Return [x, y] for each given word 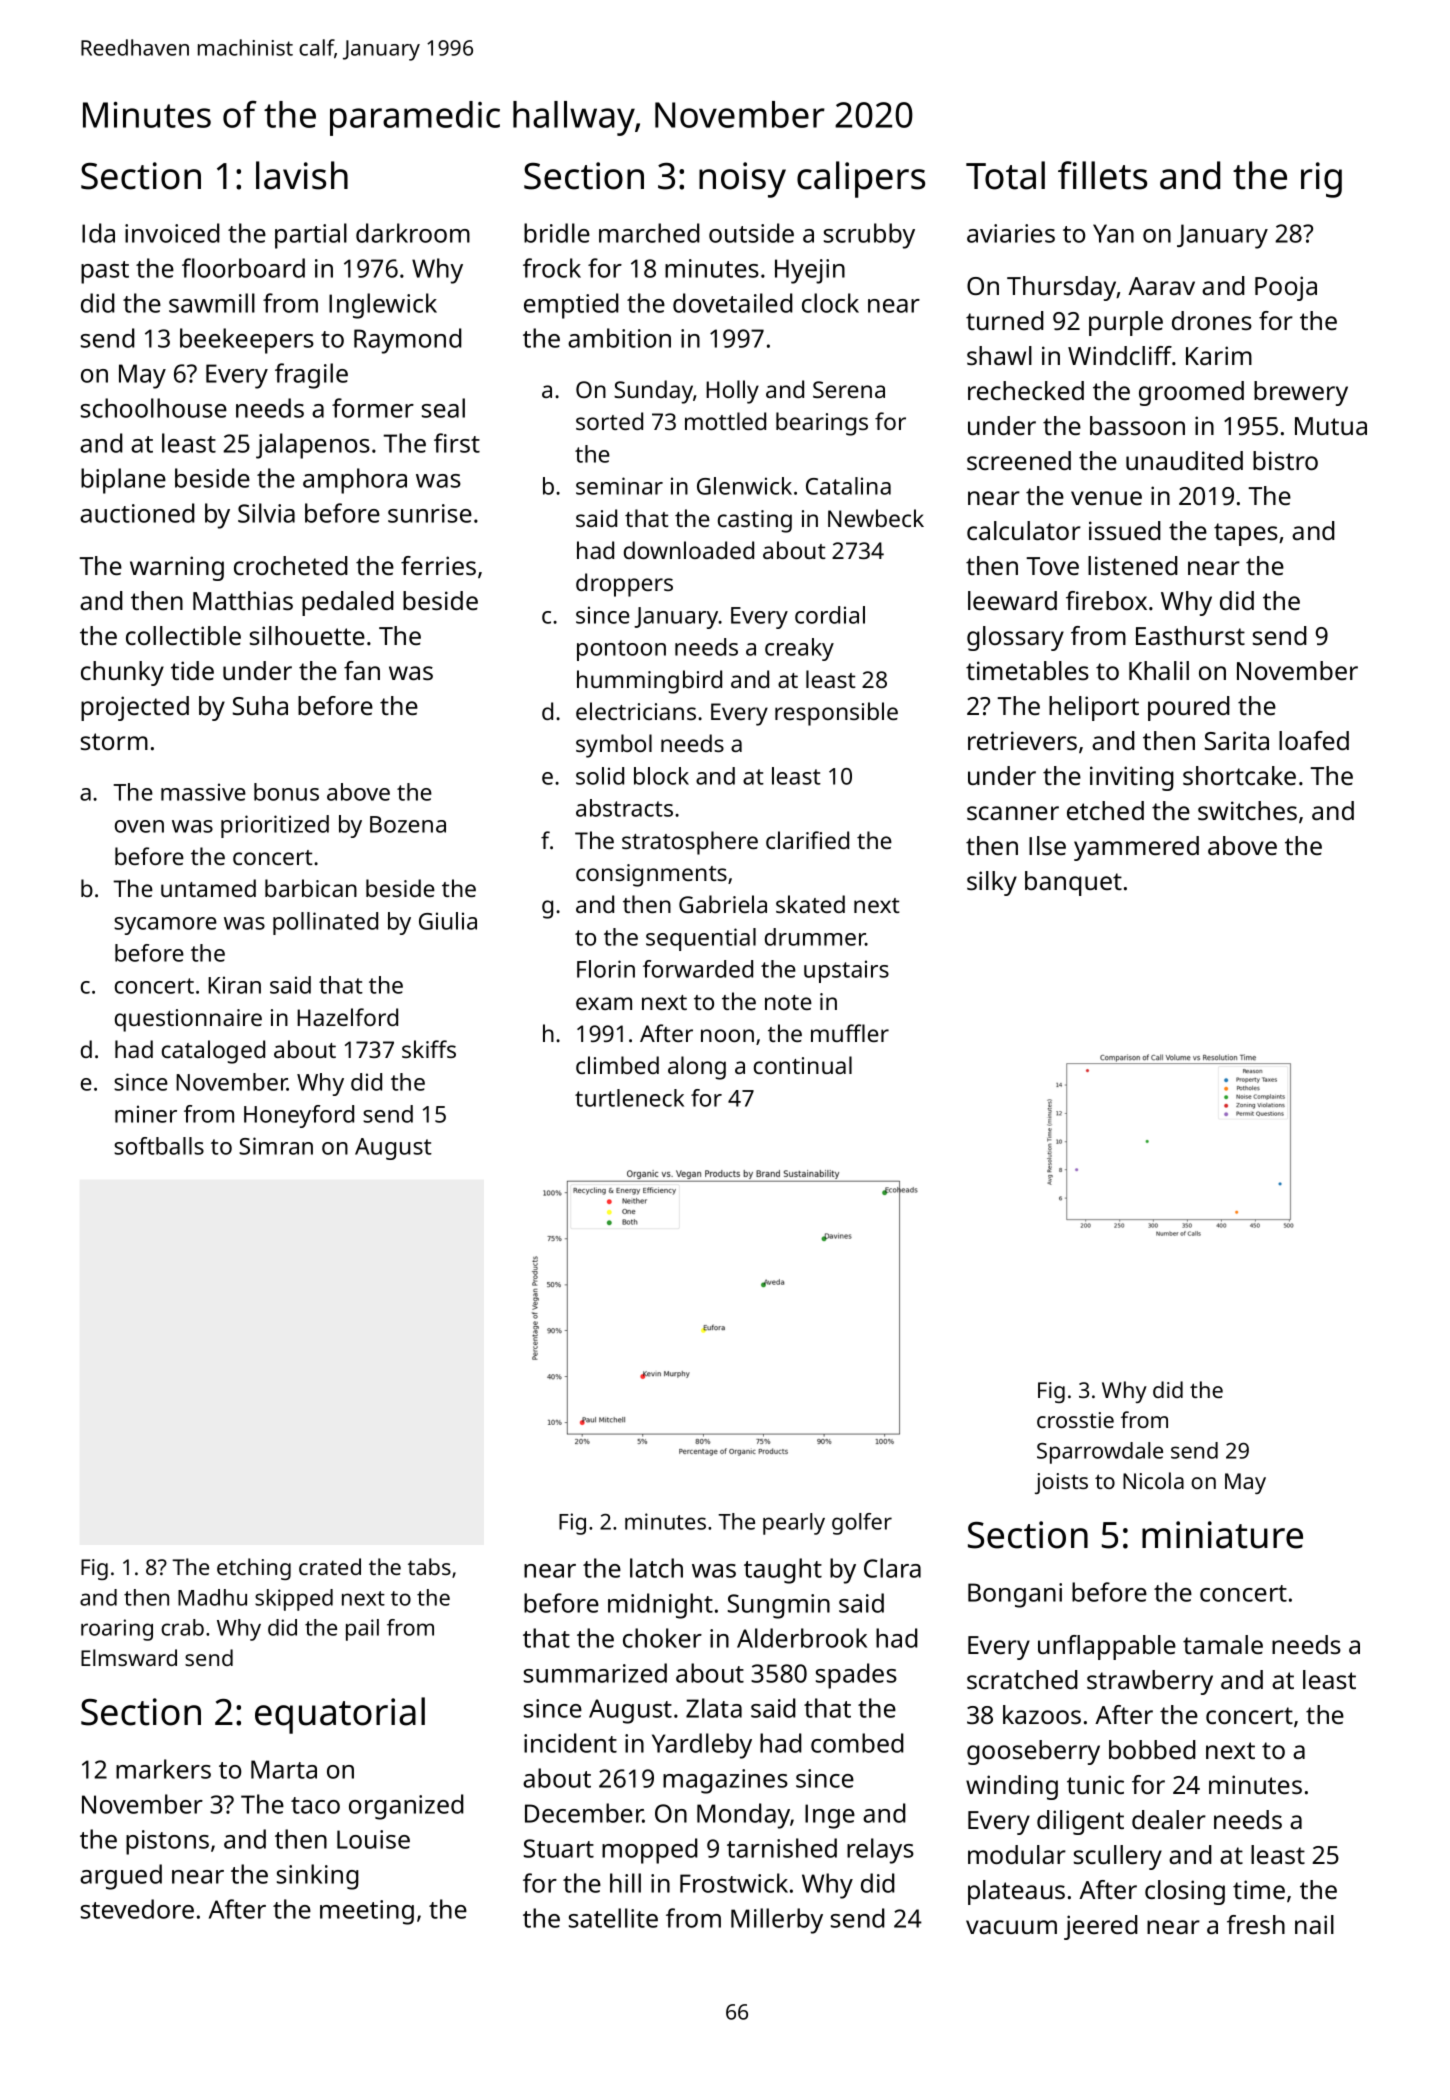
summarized [595, 1673]
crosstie [1075, 1420]
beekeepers [247, 341]
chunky [122, 673]
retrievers [1022, 740]
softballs [159, 1146]
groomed [1191, 393]
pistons [167, 1842]
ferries [438, 565]
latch [656, 1568]
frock [552, 268]
